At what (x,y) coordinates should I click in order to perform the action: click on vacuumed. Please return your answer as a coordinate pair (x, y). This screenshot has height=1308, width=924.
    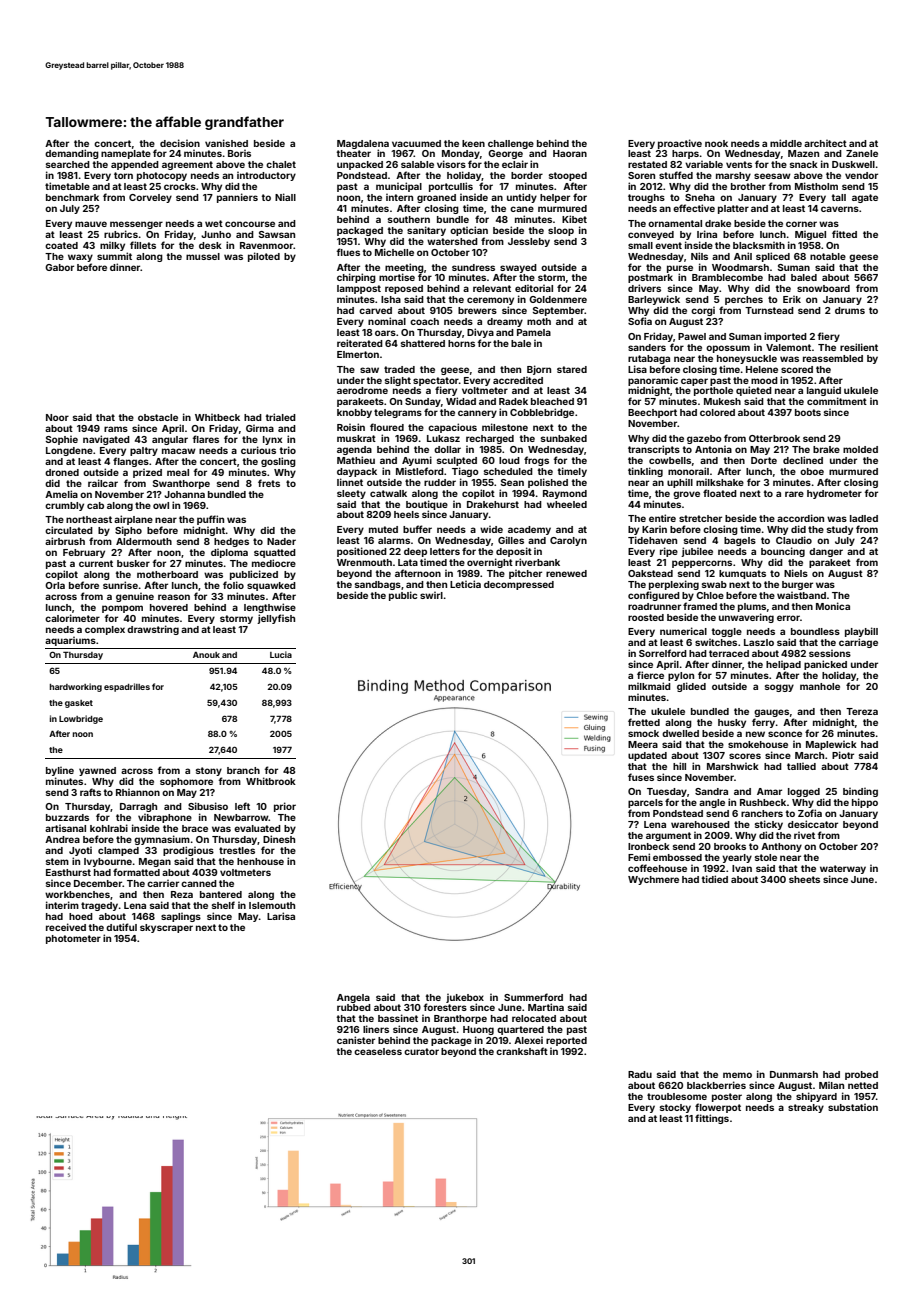
    Looking at the image, I should click on (416, 143).
